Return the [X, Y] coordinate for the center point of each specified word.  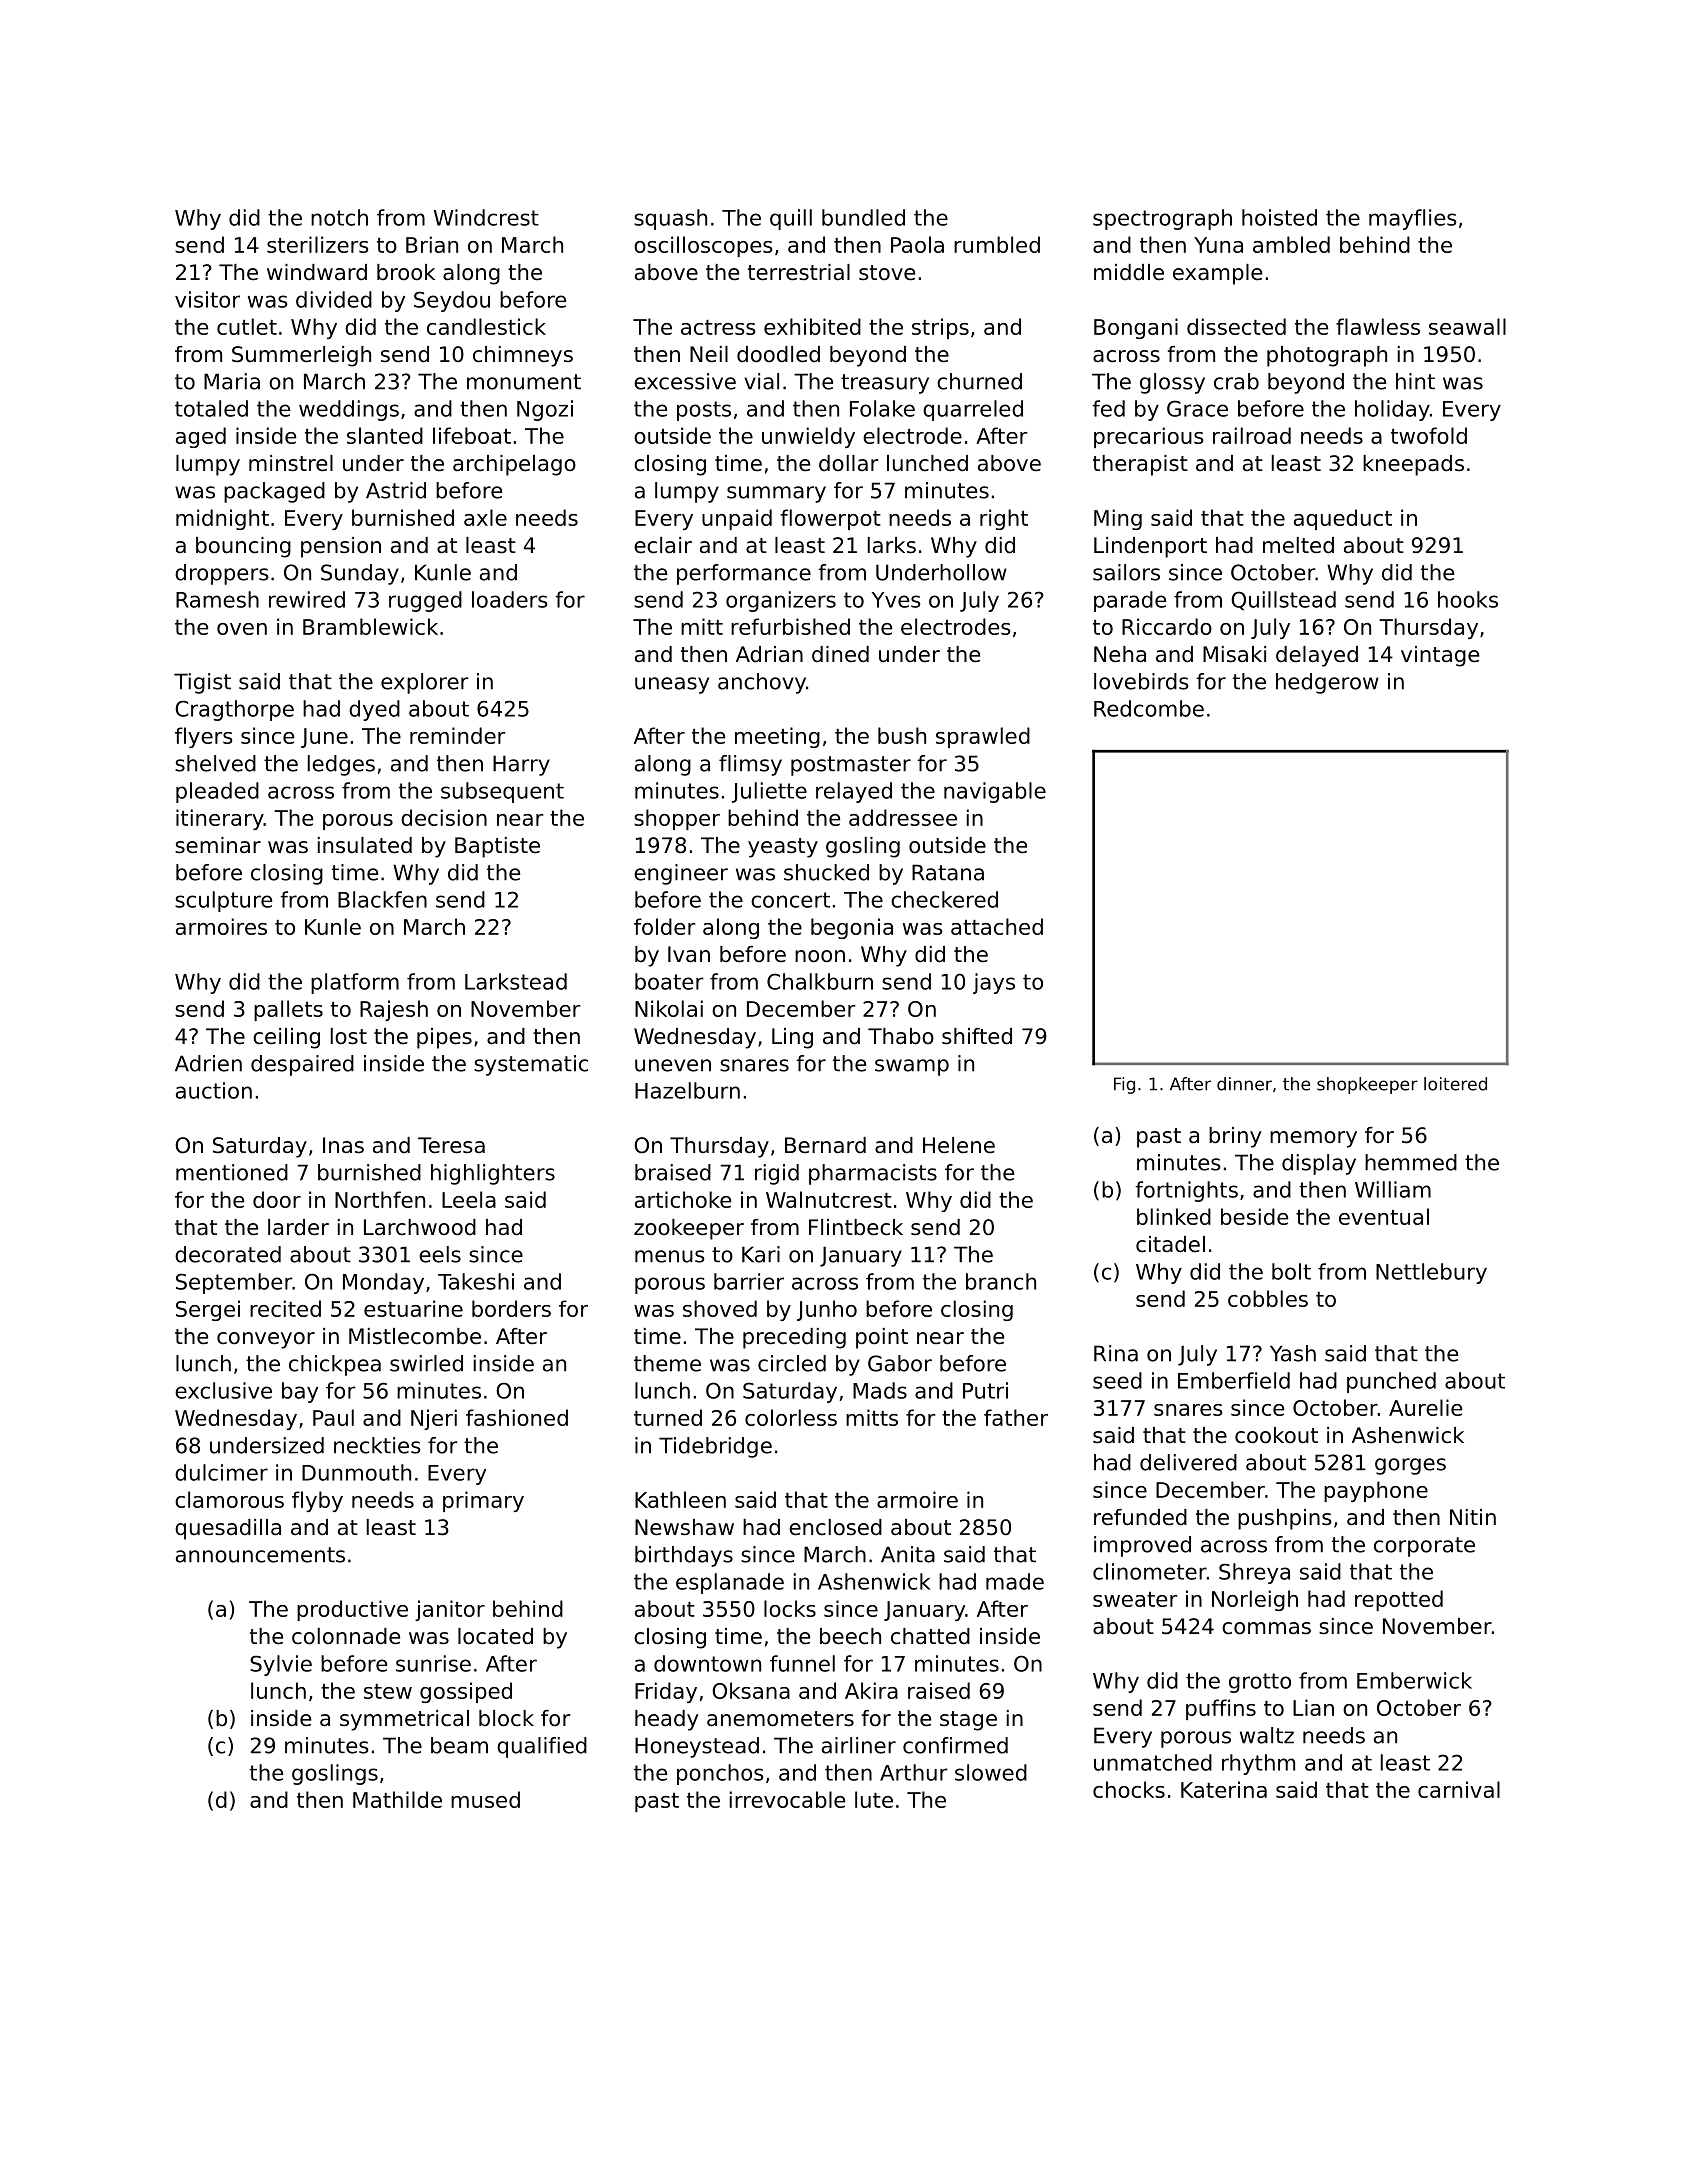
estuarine [413, 1308]
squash [670, 219]
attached [997, 926]
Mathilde [397, 1799]
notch [339, 217]
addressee [903, 817]
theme [667, 1363]
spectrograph [1162, 219]
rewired [307, 599]
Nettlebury [1431, 1273]
